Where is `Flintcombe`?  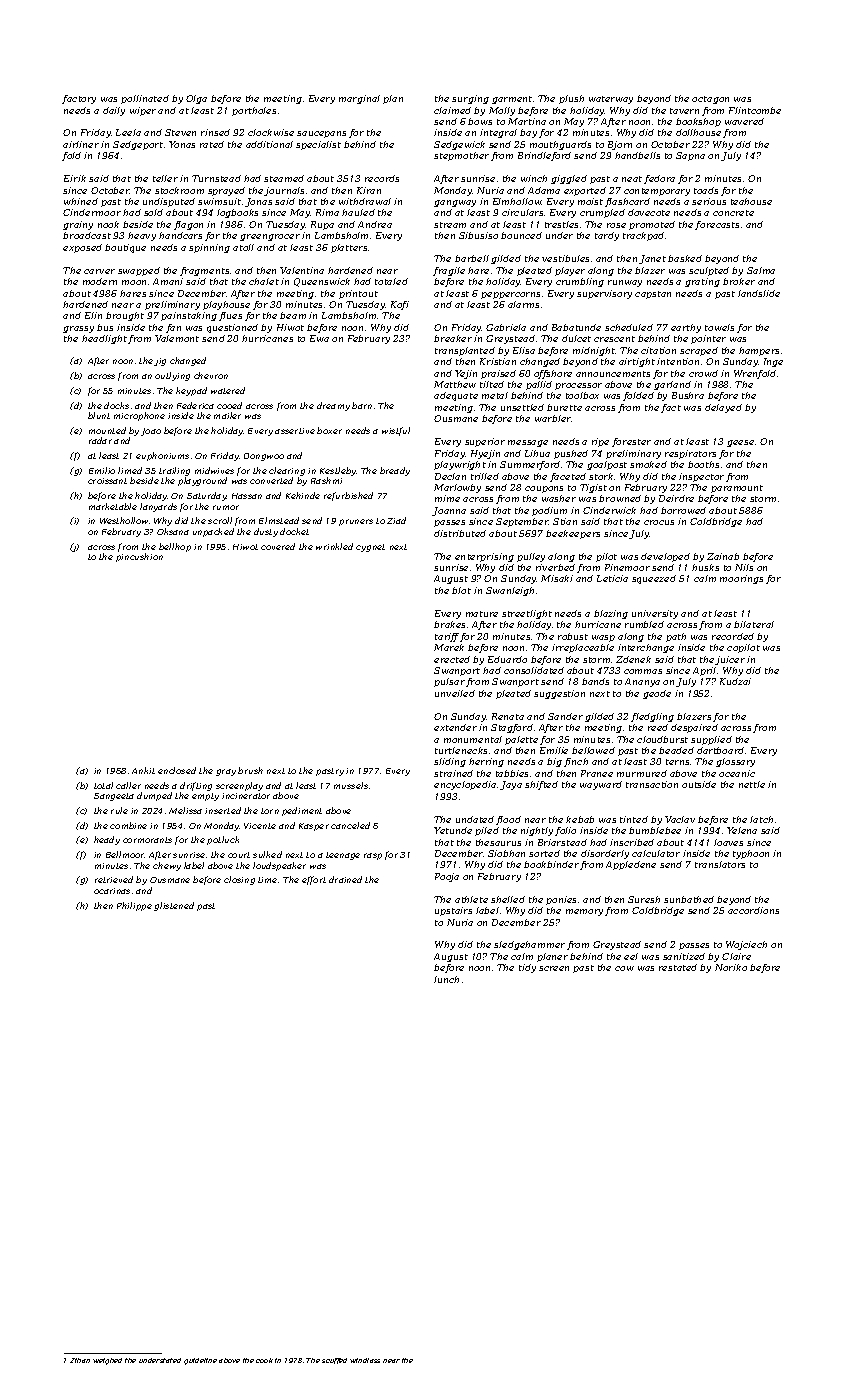
Flintcombe is located at coordinates (755, 110).
